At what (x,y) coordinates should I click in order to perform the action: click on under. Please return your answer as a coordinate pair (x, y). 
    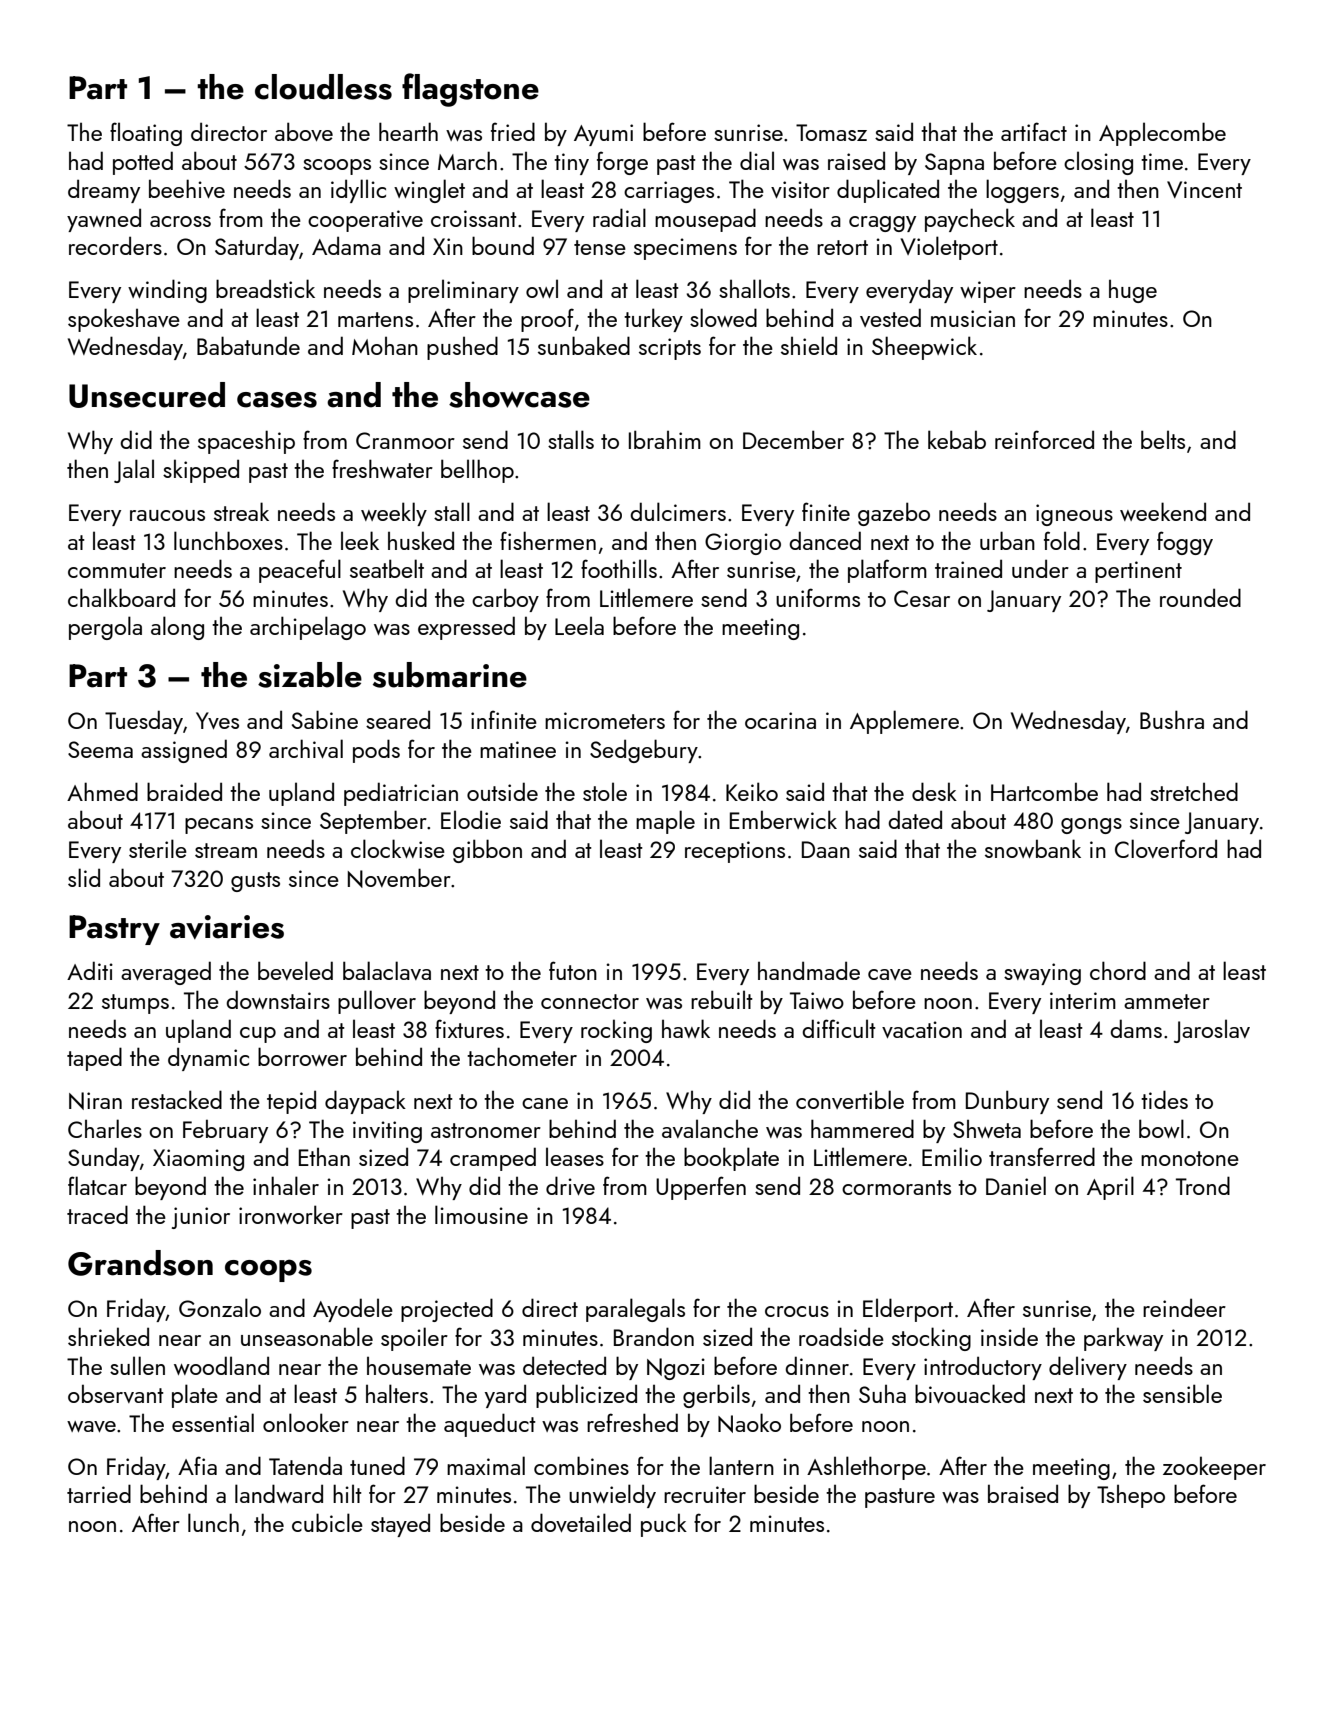
    Looking at the image, I should click on (1040, 568).
